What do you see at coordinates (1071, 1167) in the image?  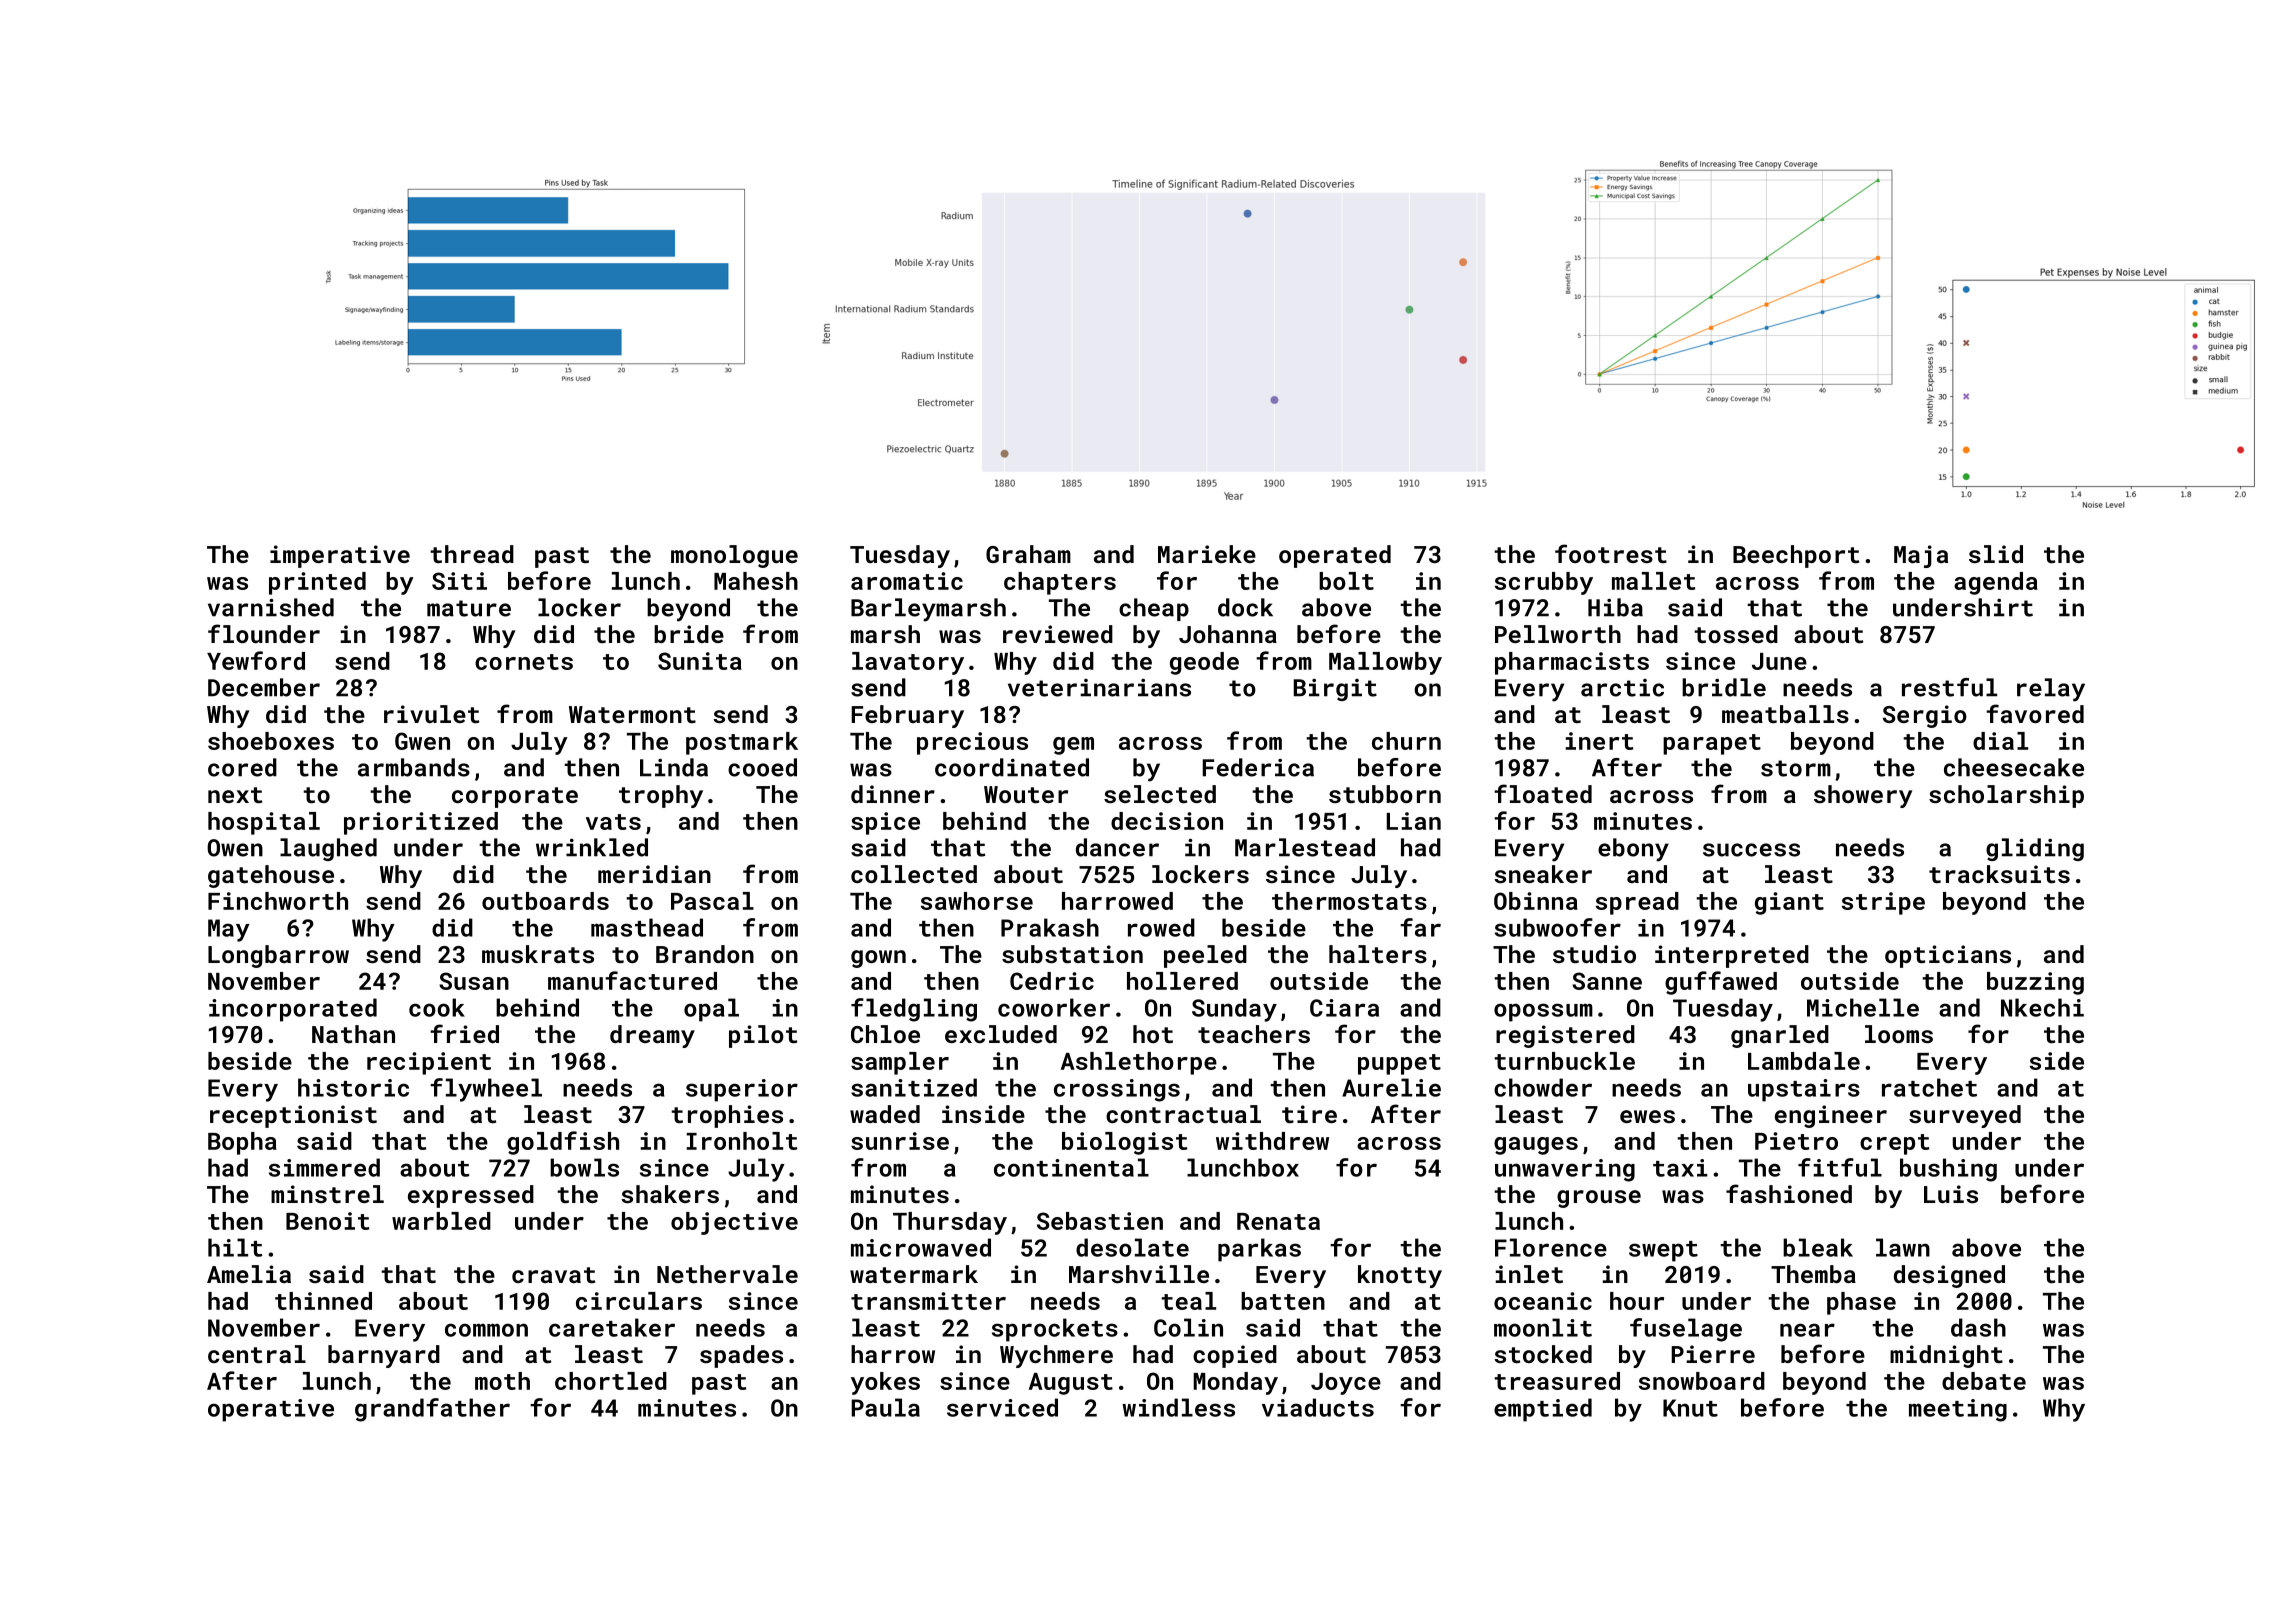 I see `continental` at bounding box center [1071, 1167].
